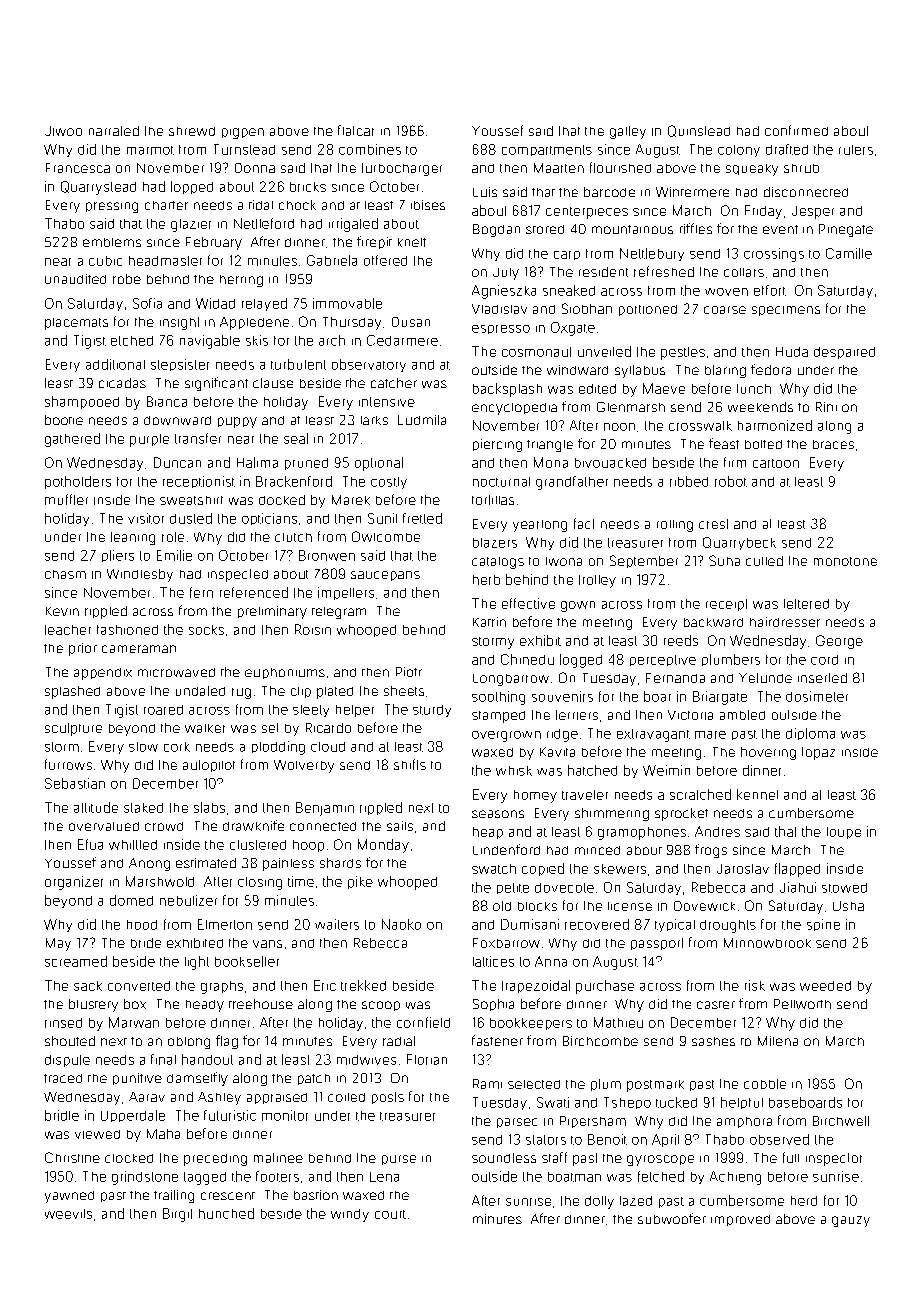  Describe the element at coordinates (390, 1214) in the screenshot. I see `court` at that location.
